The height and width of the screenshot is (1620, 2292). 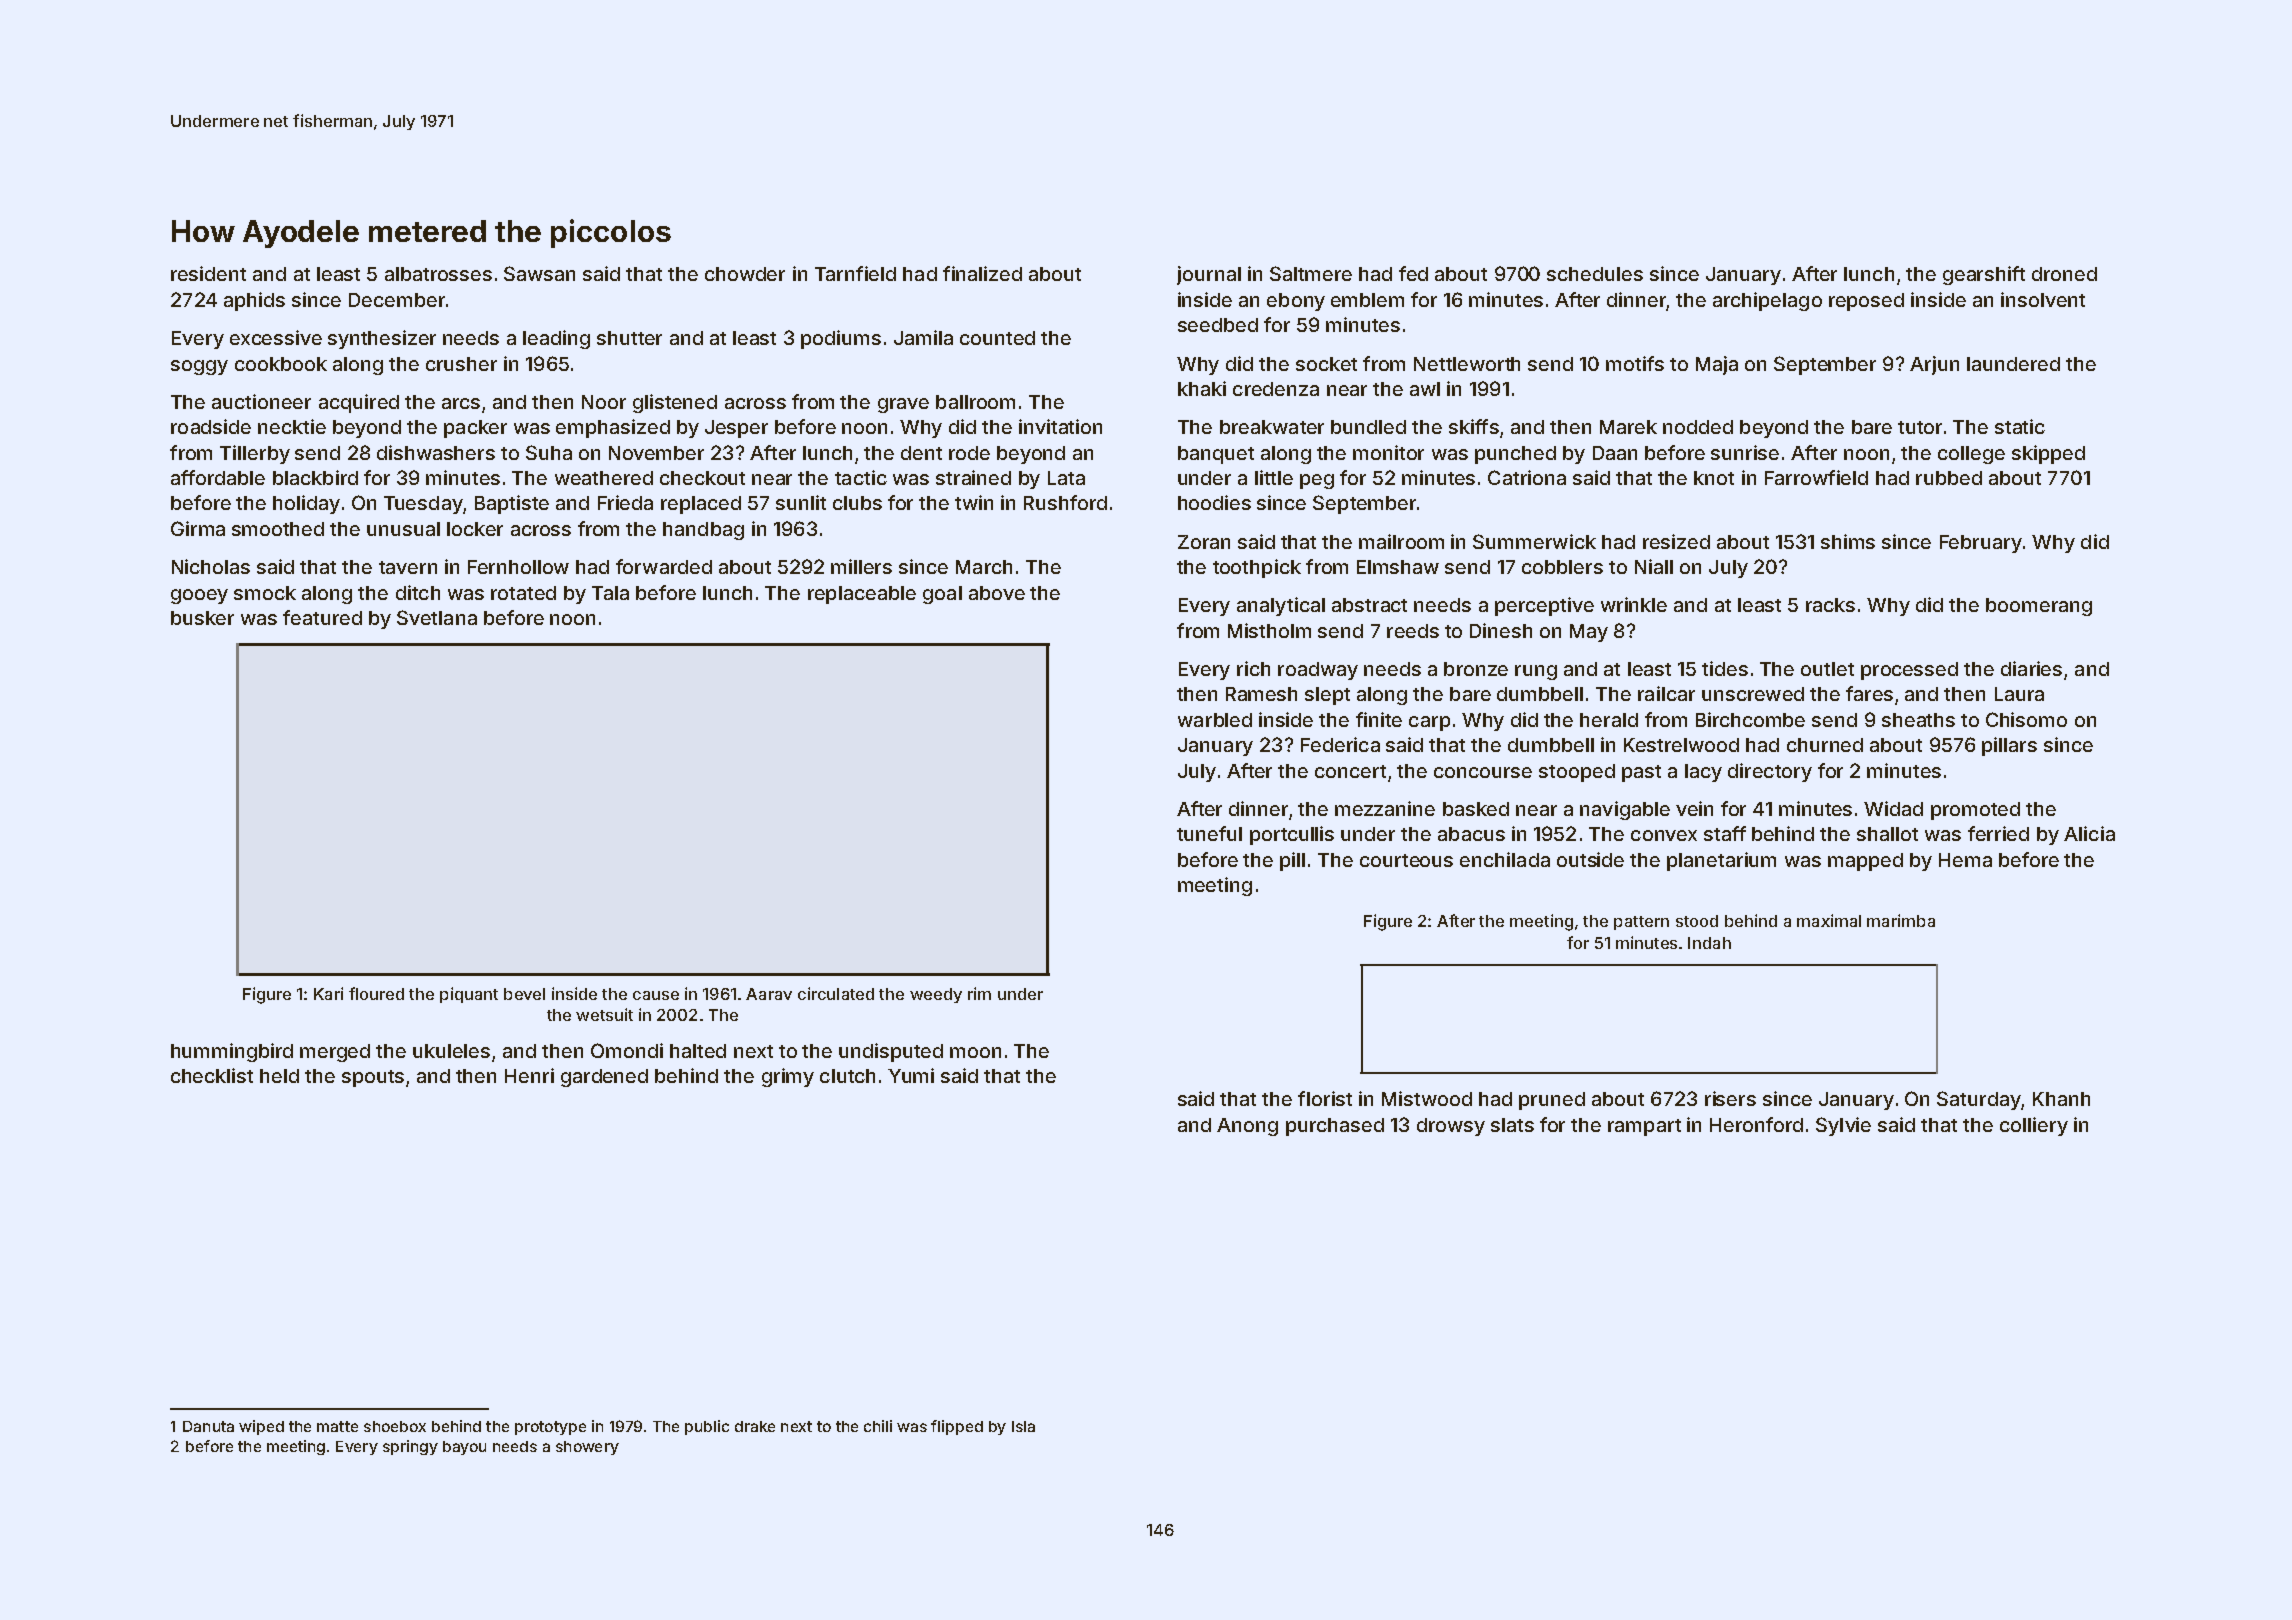 What do you see at coordinates (208, 1426) in the screenshot?
I see `Danuta` at bounding box center [208, 1426].
